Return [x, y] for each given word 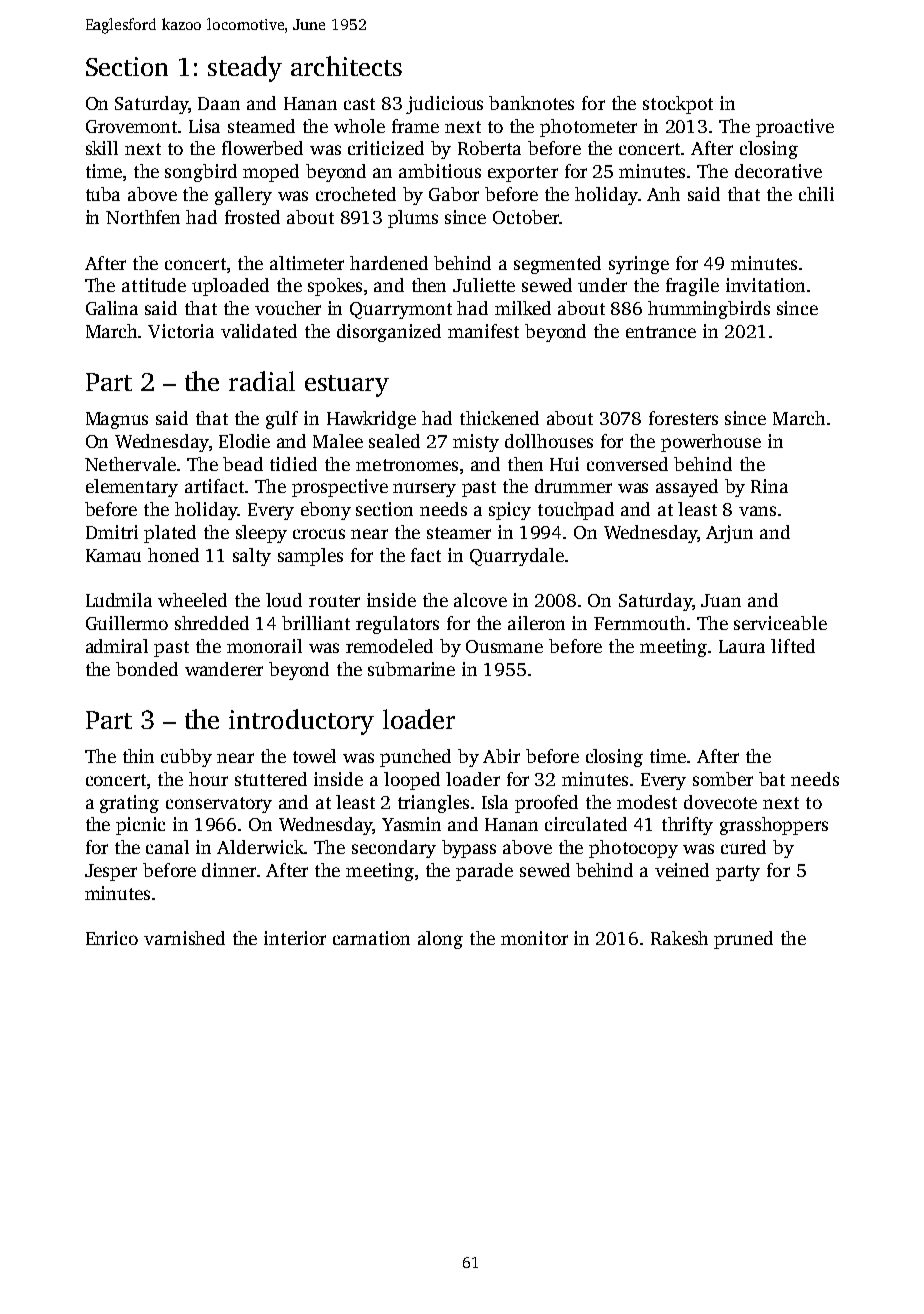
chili [816, 194]
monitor [534, 938]
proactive [795, 128]
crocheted [356, 194]
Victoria [181, 331]
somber [723, 779]
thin [138, 756]
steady [245, 69]
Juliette [484, 285]
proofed [546, 804]
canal [167, 847]
